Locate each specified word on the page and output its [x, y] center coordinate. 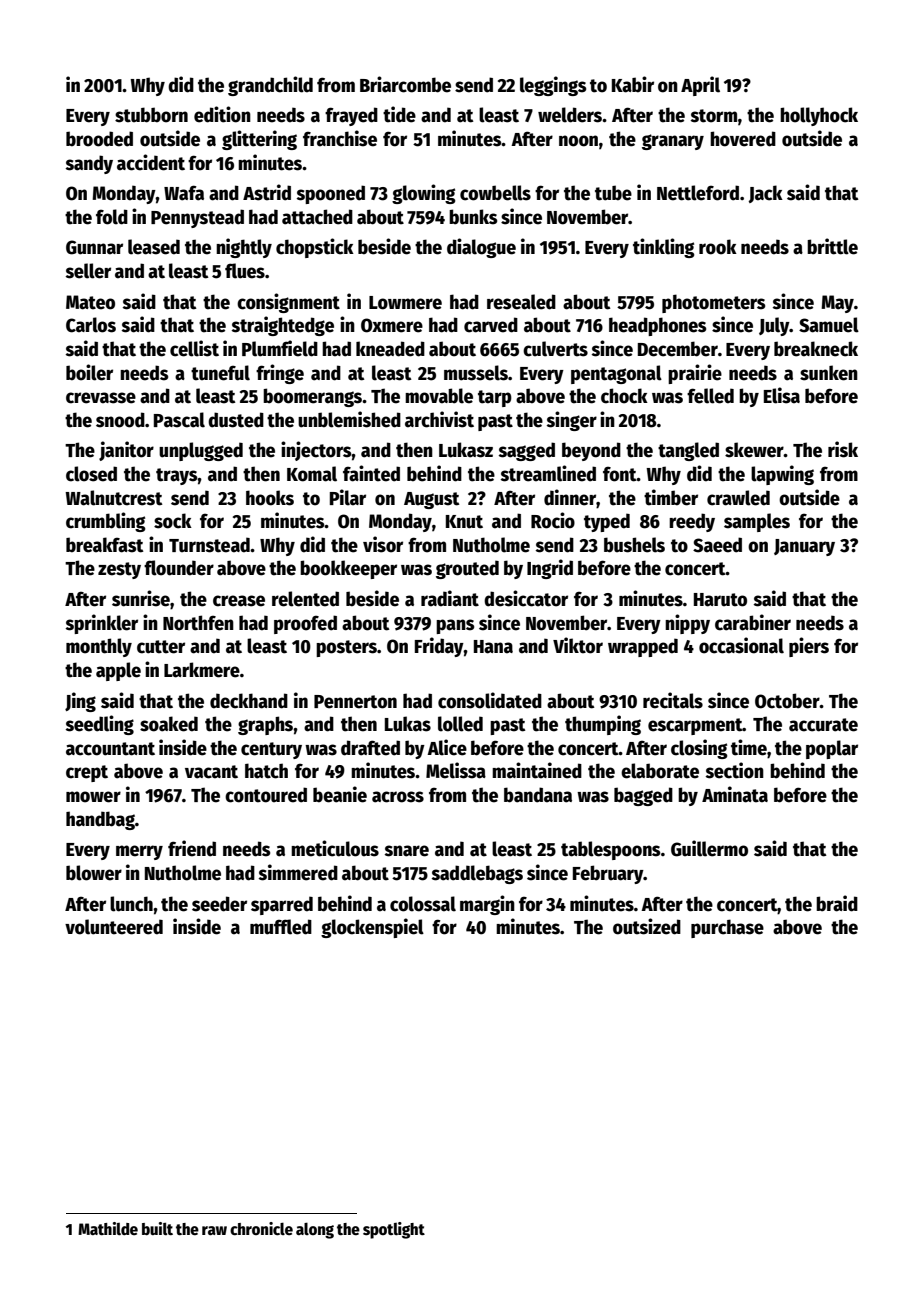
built [157, 1228]
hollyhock [819, 116]
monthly [99, 647]
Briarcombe [405, 84]
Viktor [578, 645]
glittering [259, 140]
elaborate [660, 771]
